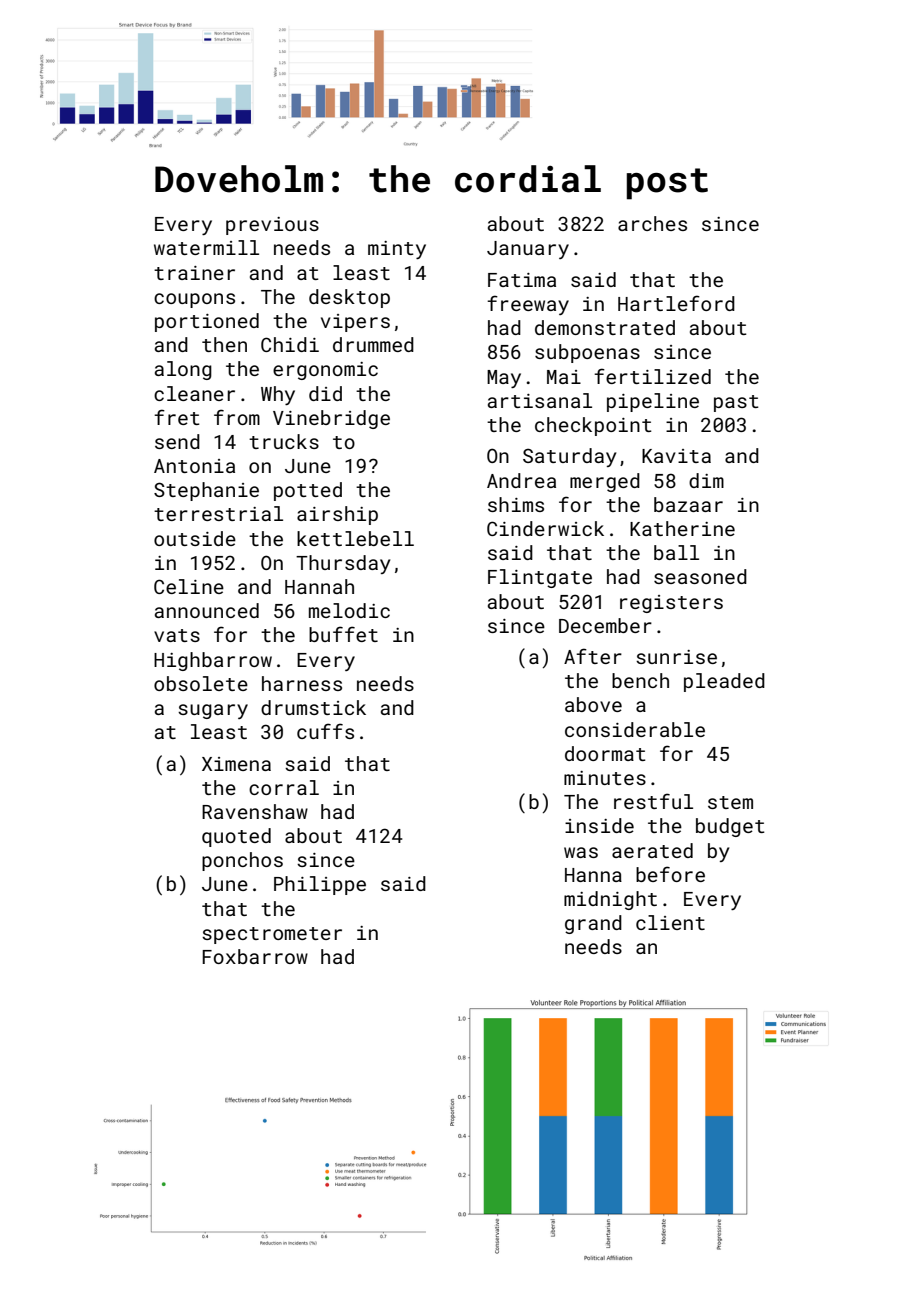 Image resolution: width=924 pixels, height=1311 pixels. What do you see at coordinates (343, 634) in the page?
I see `buffet` at bounding box center [343, 634].
